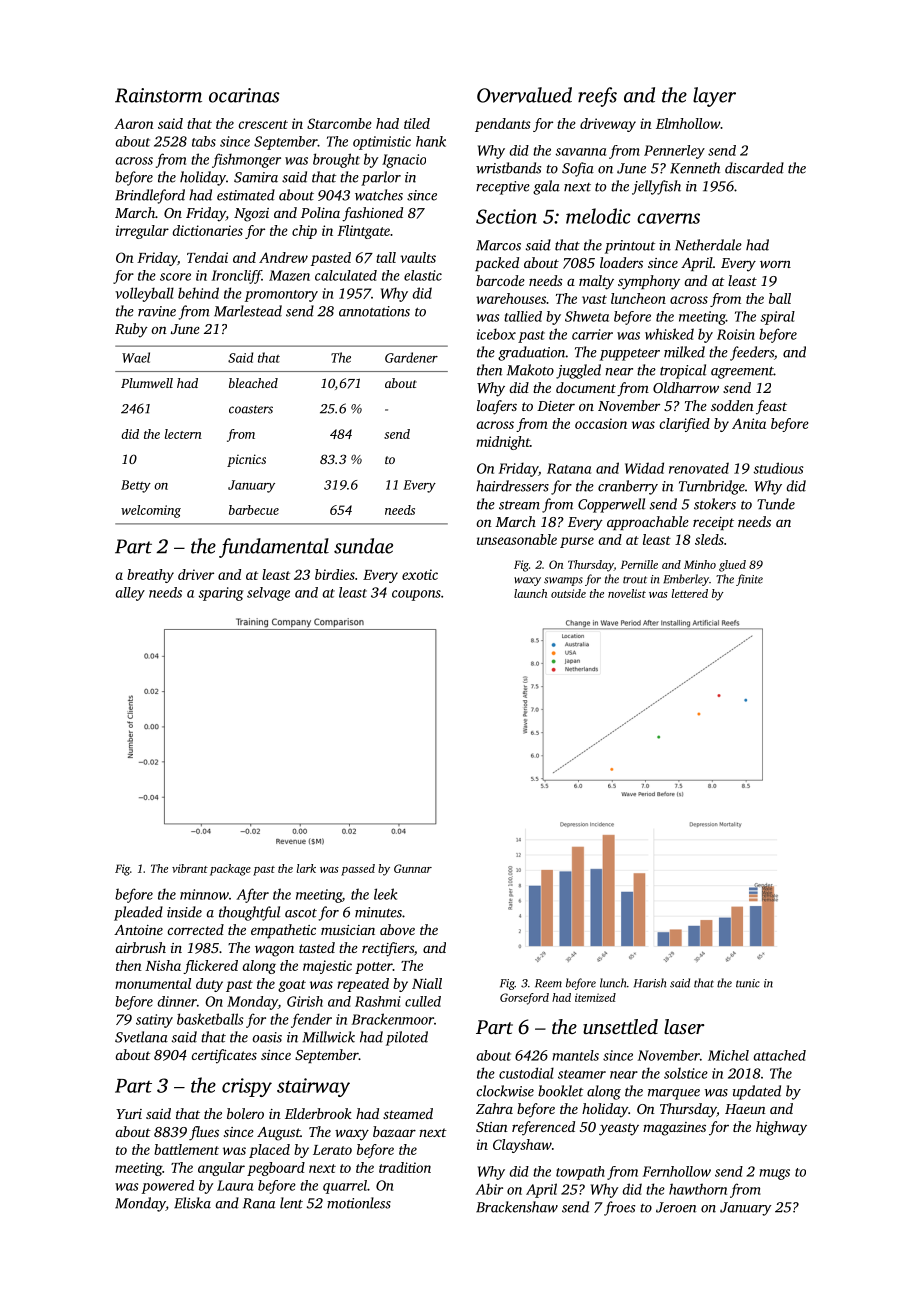  What do you see at coordinates (530, 593) in the page?
I see `launch` at bounding box center [530, 593].
